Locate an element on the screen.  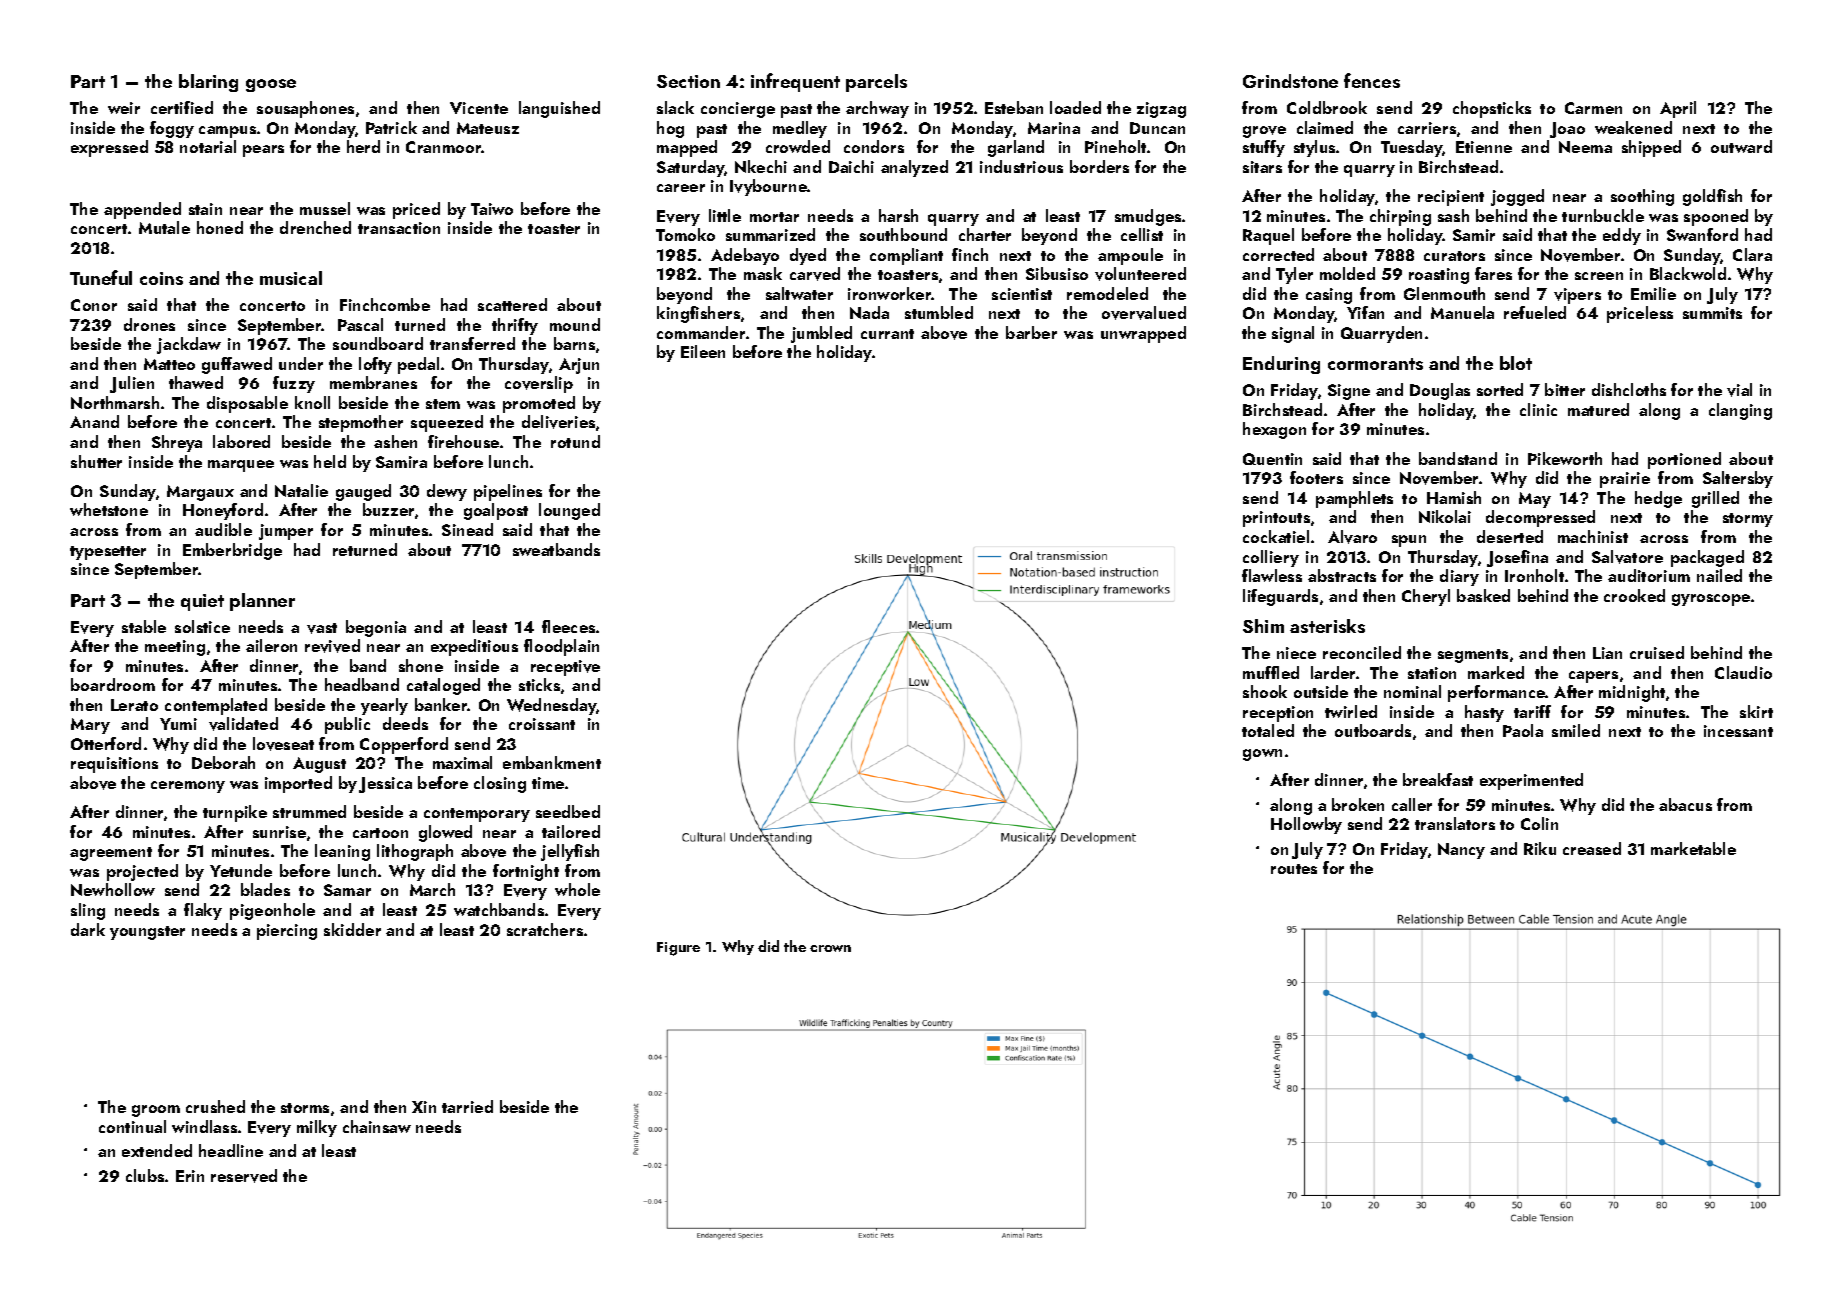
reserved is located at coordinates (244, 1176).
